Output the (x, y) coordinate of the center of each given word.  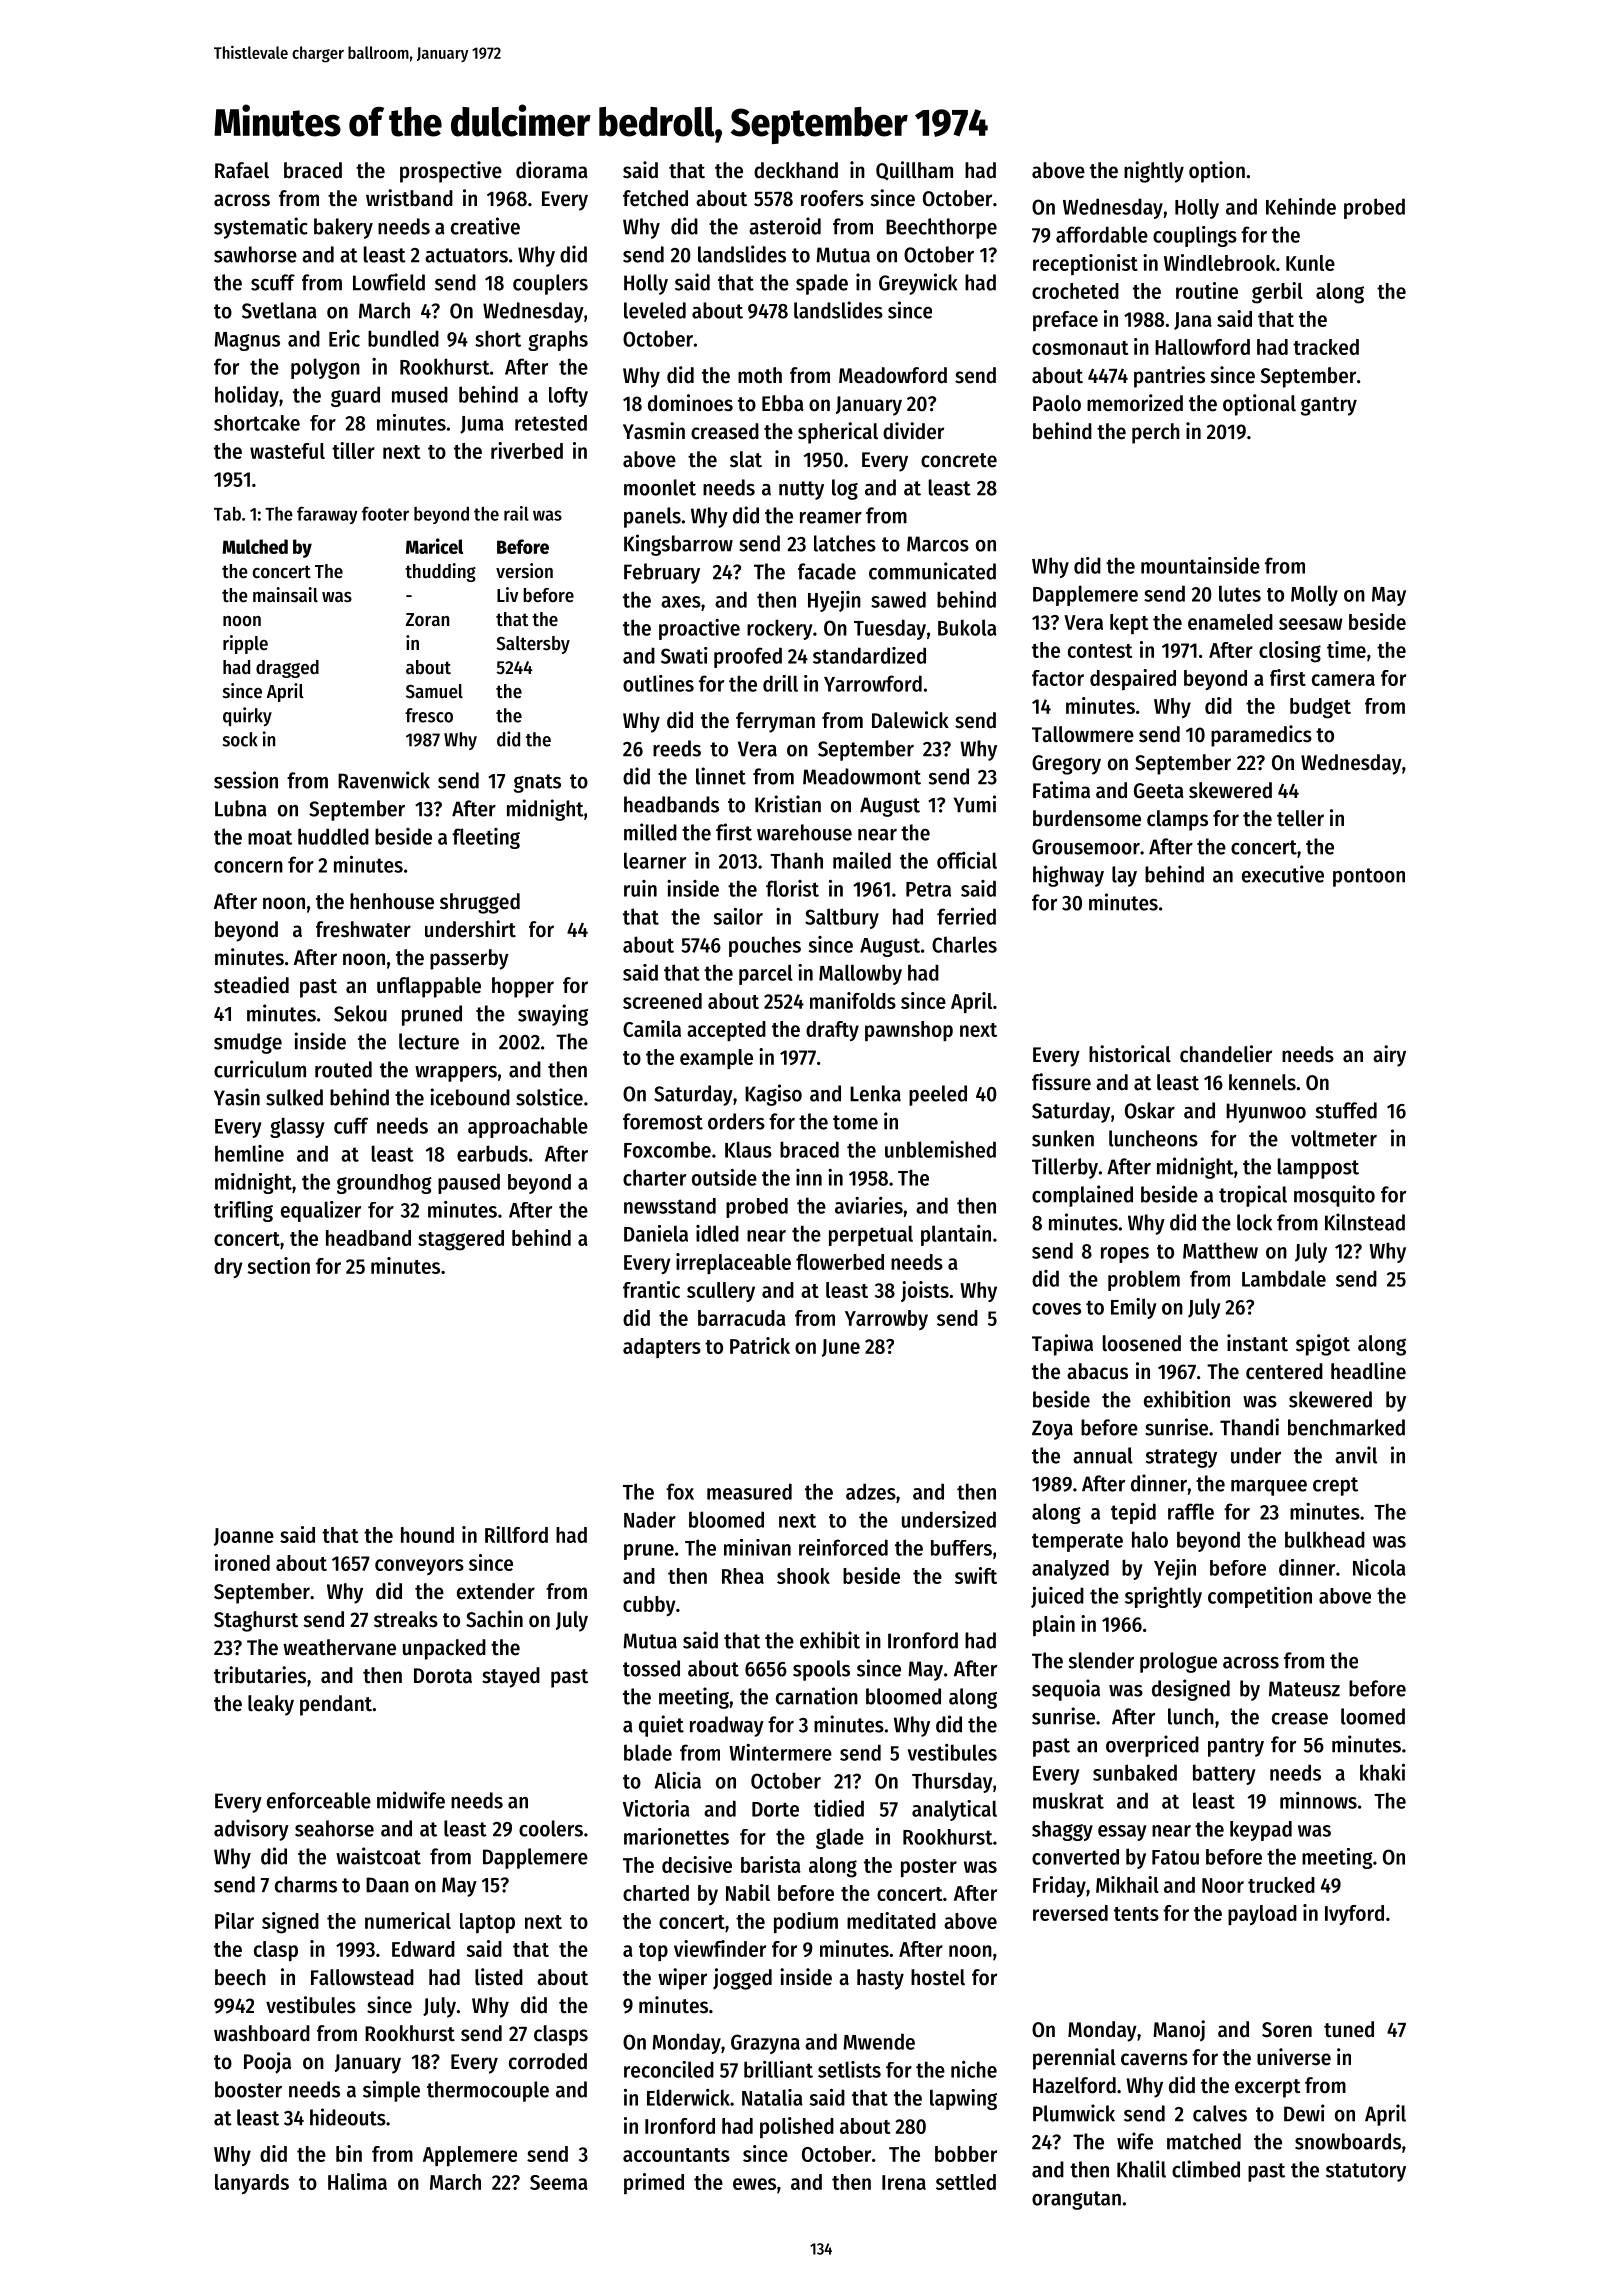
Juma (482, 425)
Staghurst (256, 1621)
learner (655, 860)
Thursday (952, 1782)
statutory (1366, 2172)
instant (1257, 1343)
